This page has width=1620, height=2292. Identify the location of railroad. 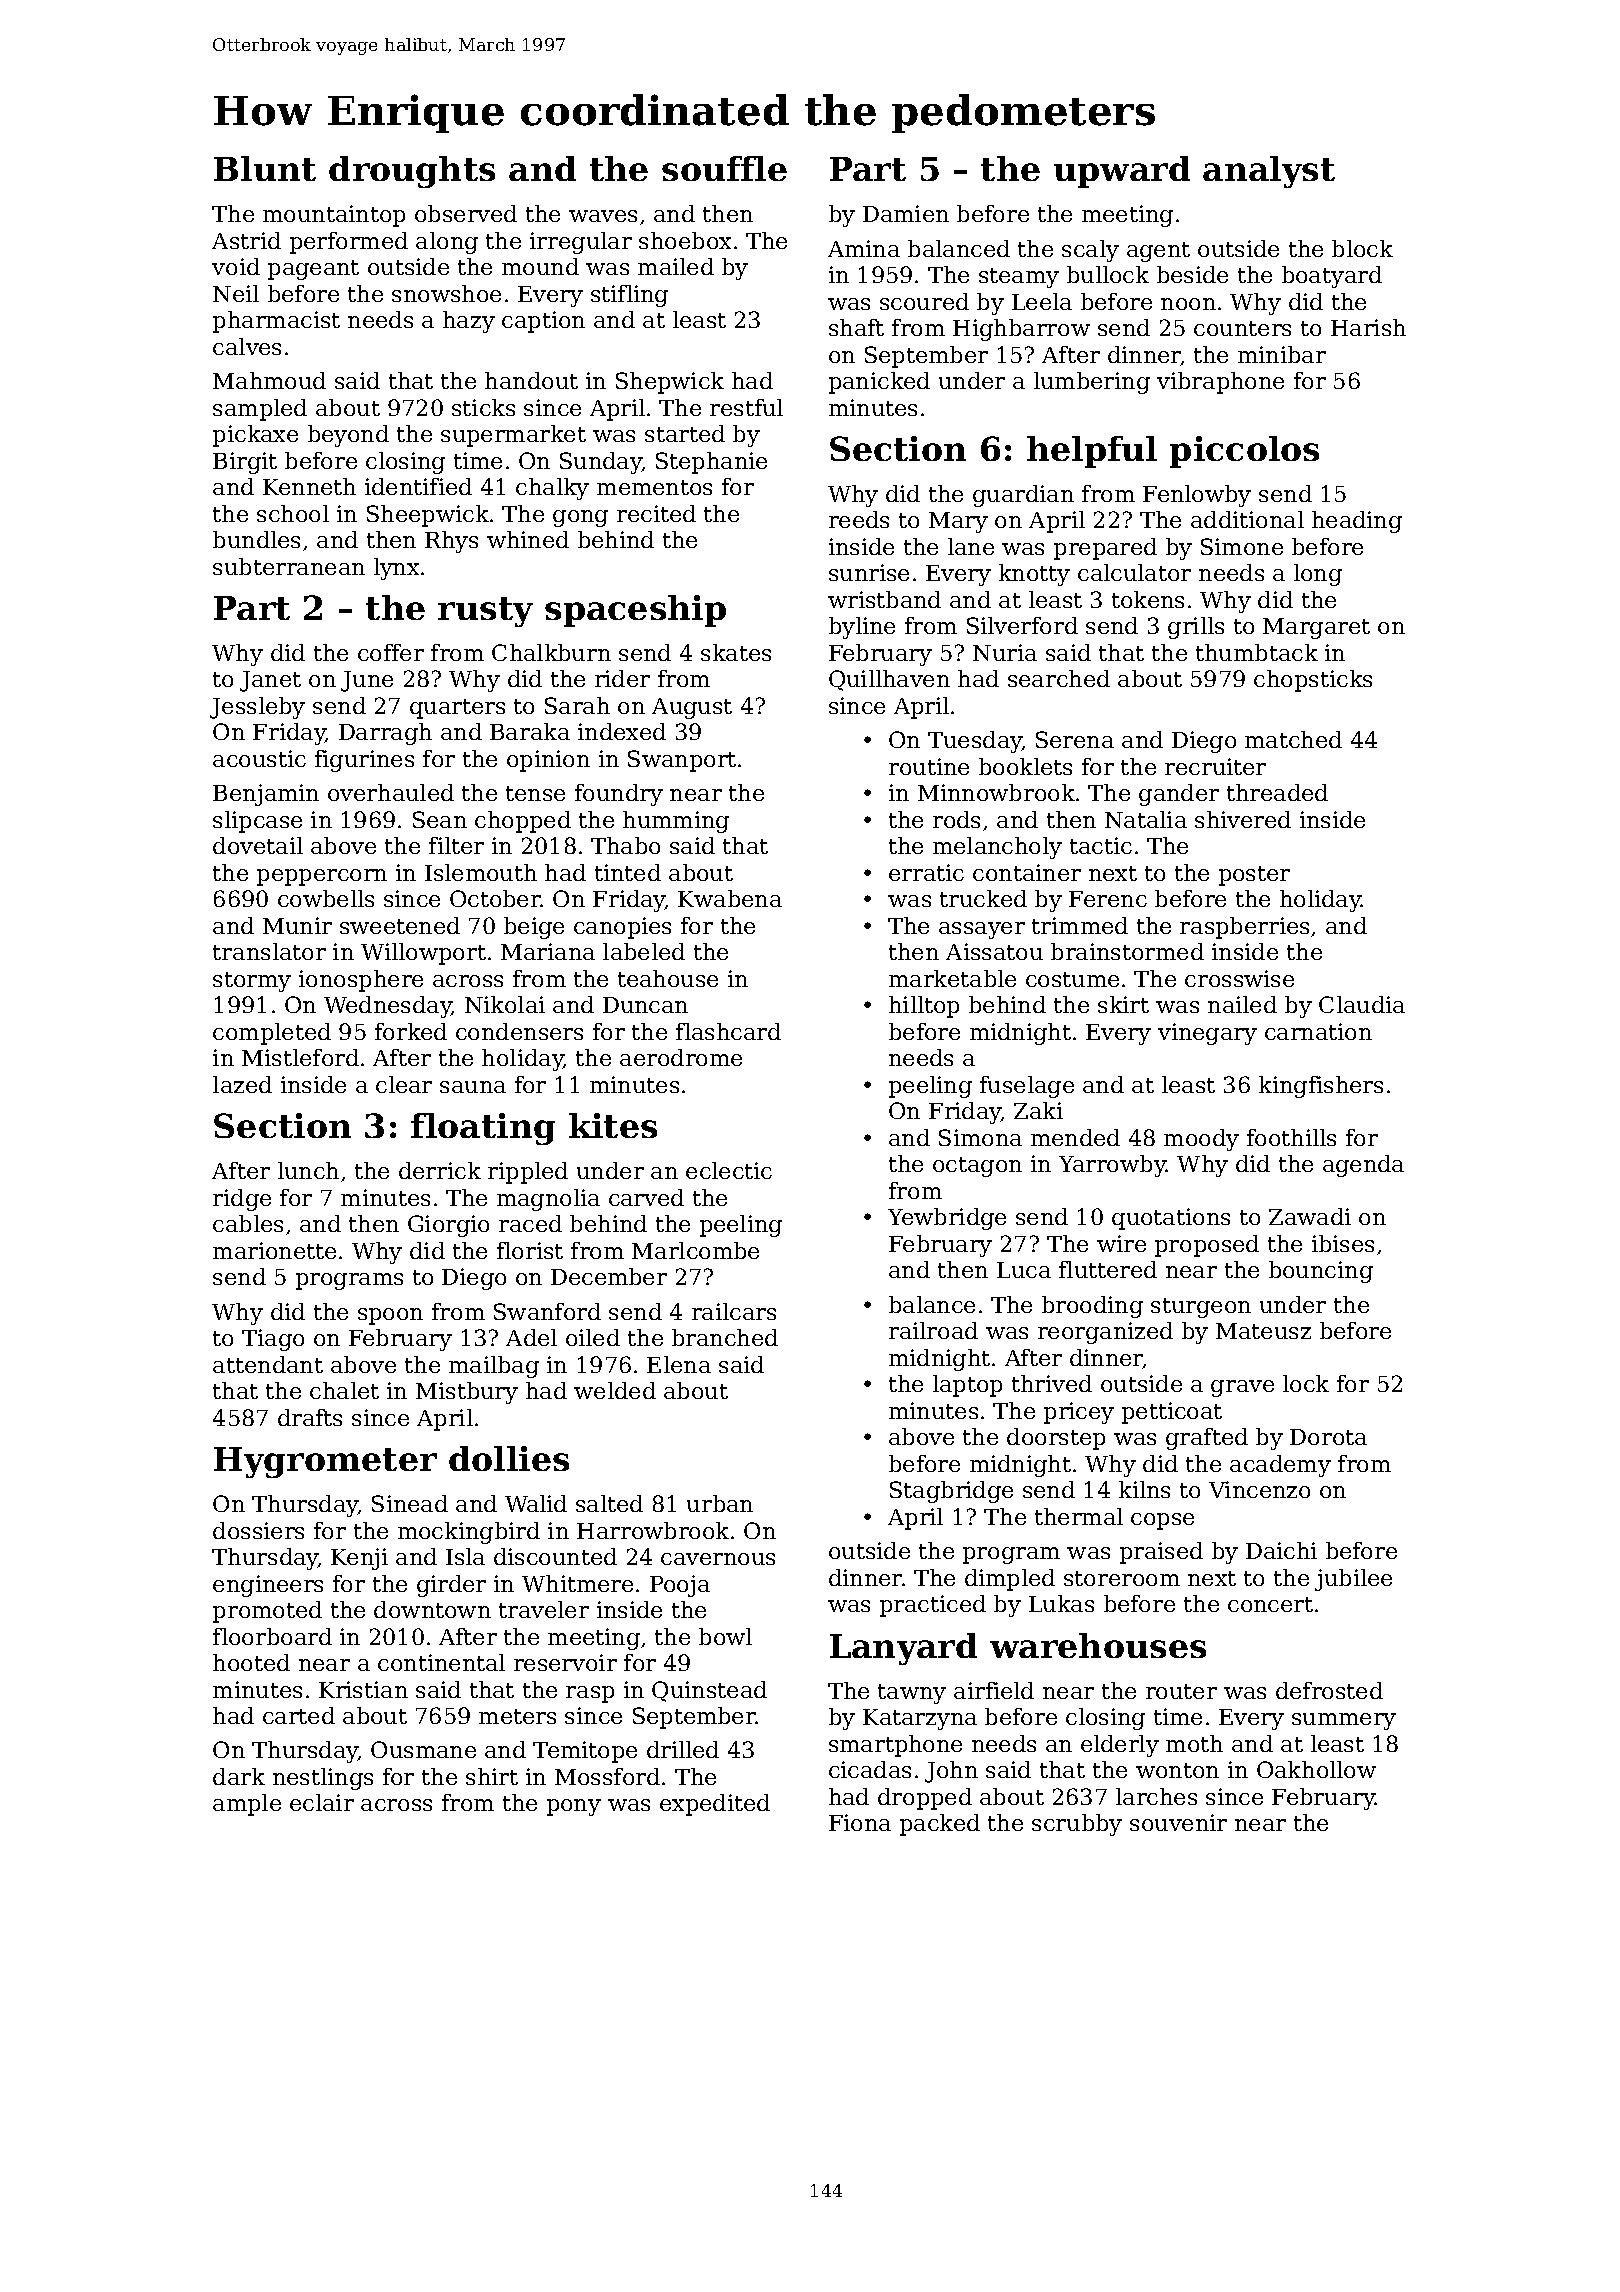
(933, 1330).
